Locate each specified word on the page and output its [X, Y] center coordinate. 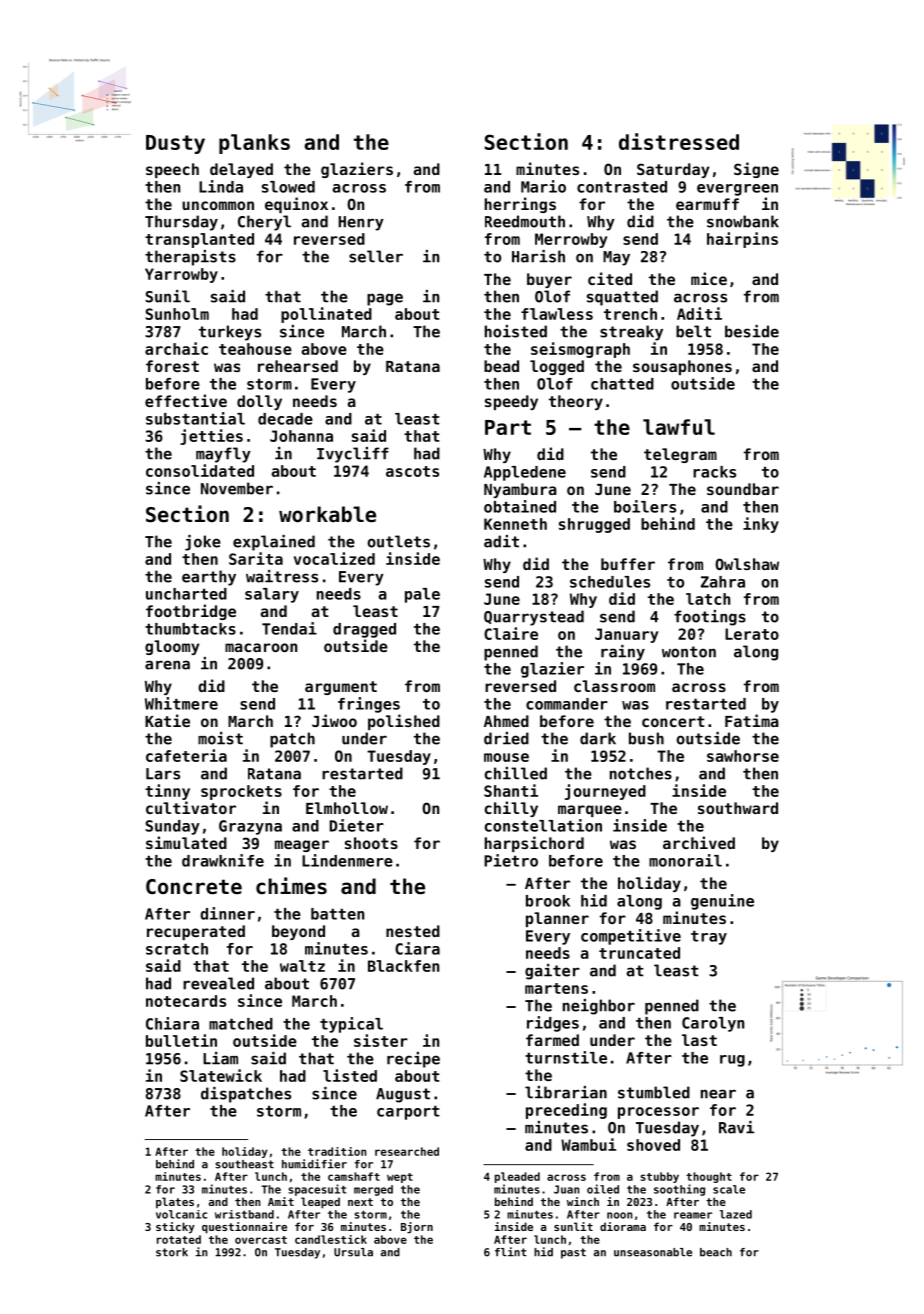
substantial [195, 418]
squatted [622, 298]
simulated [186, 842]
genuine [722, 902]
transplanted [199, 240]
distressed [679, 141]
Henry [361, 223]
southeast [245, 1164]
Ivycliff [353, 455]
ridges [553, 1024]
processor [658, 1113]
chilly [511, 809]
